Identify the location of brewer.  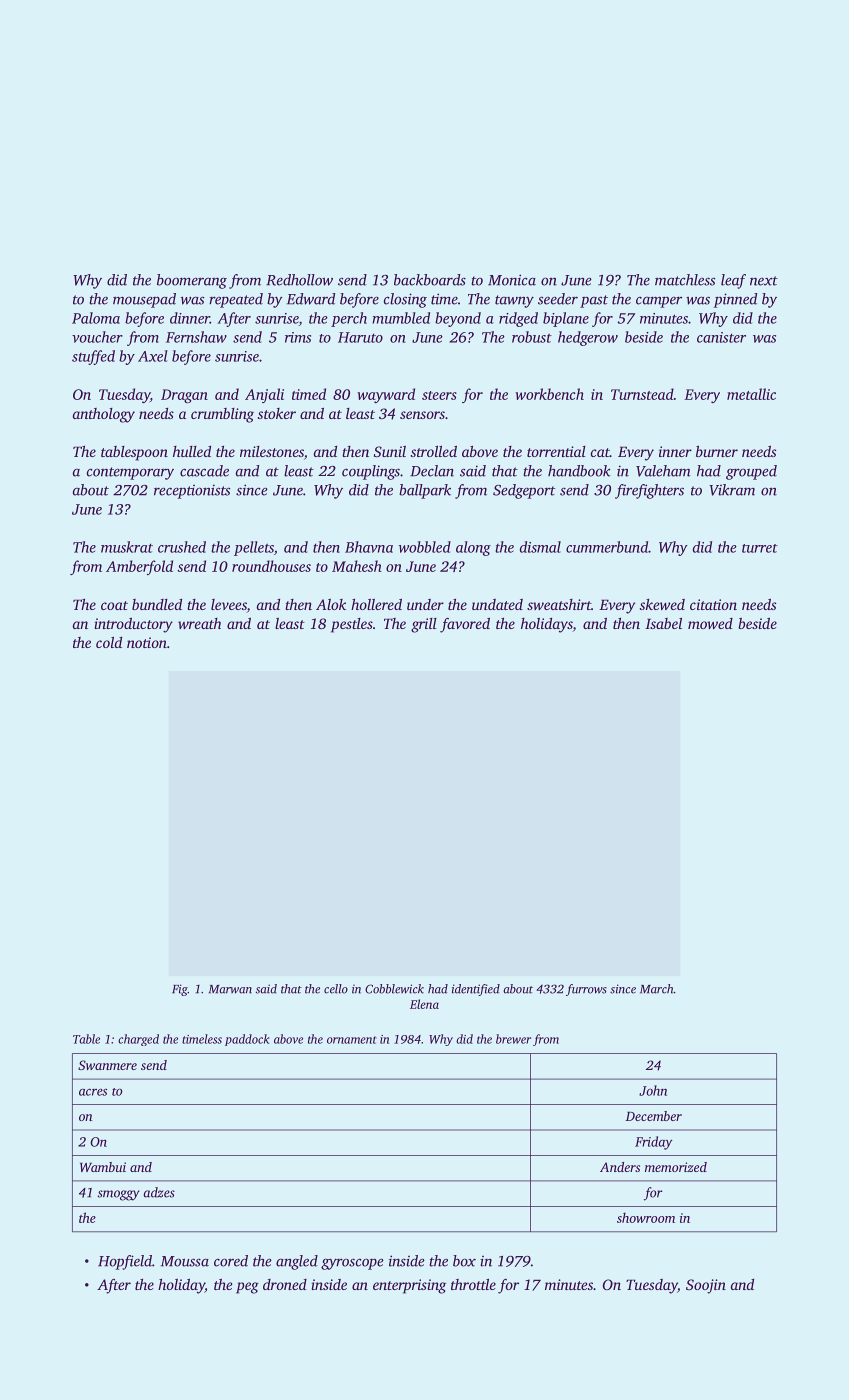
(513, 1039).
